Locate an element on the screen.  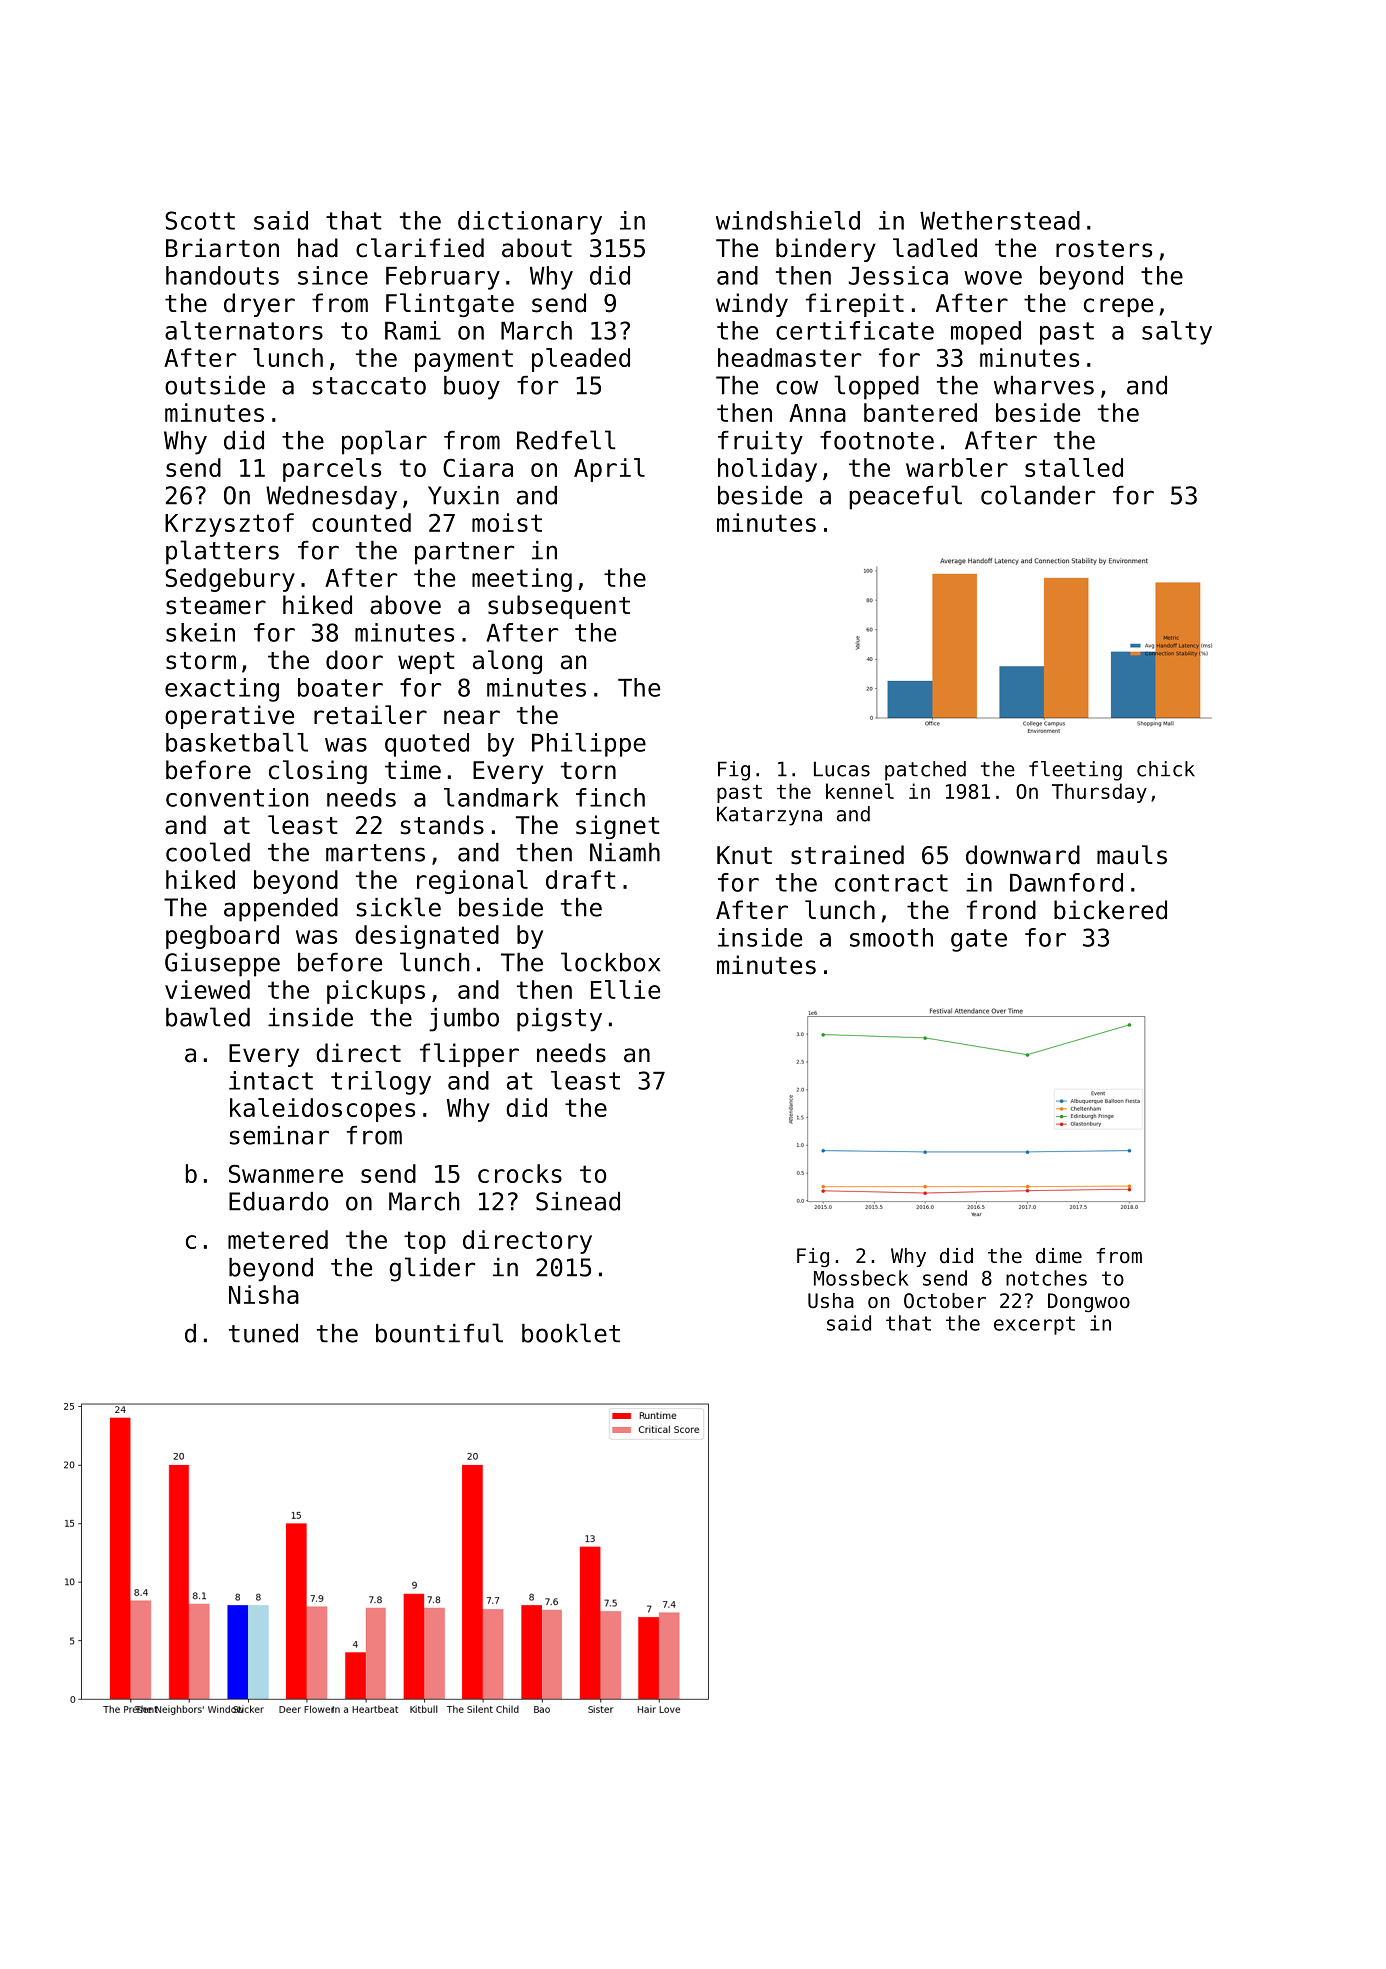
fleeting is located at coordinates (1075, 771).
